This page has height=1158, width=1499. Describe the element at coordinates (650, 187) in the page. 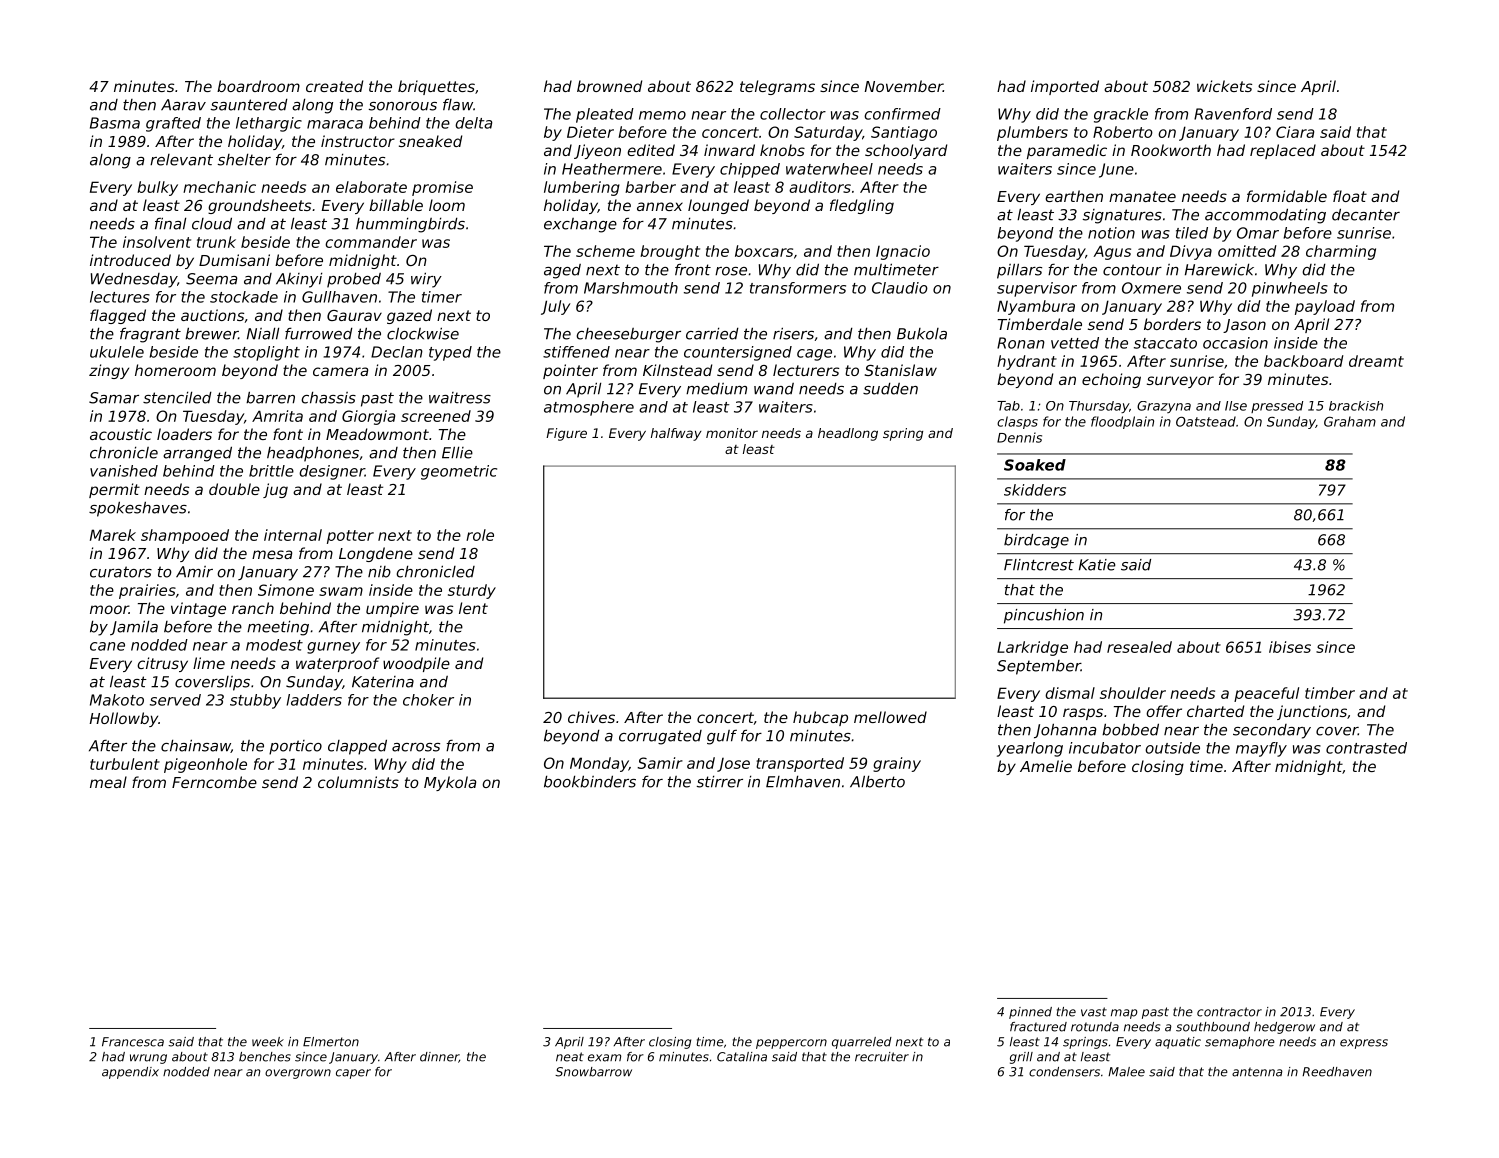

I see `barber` at that location.
